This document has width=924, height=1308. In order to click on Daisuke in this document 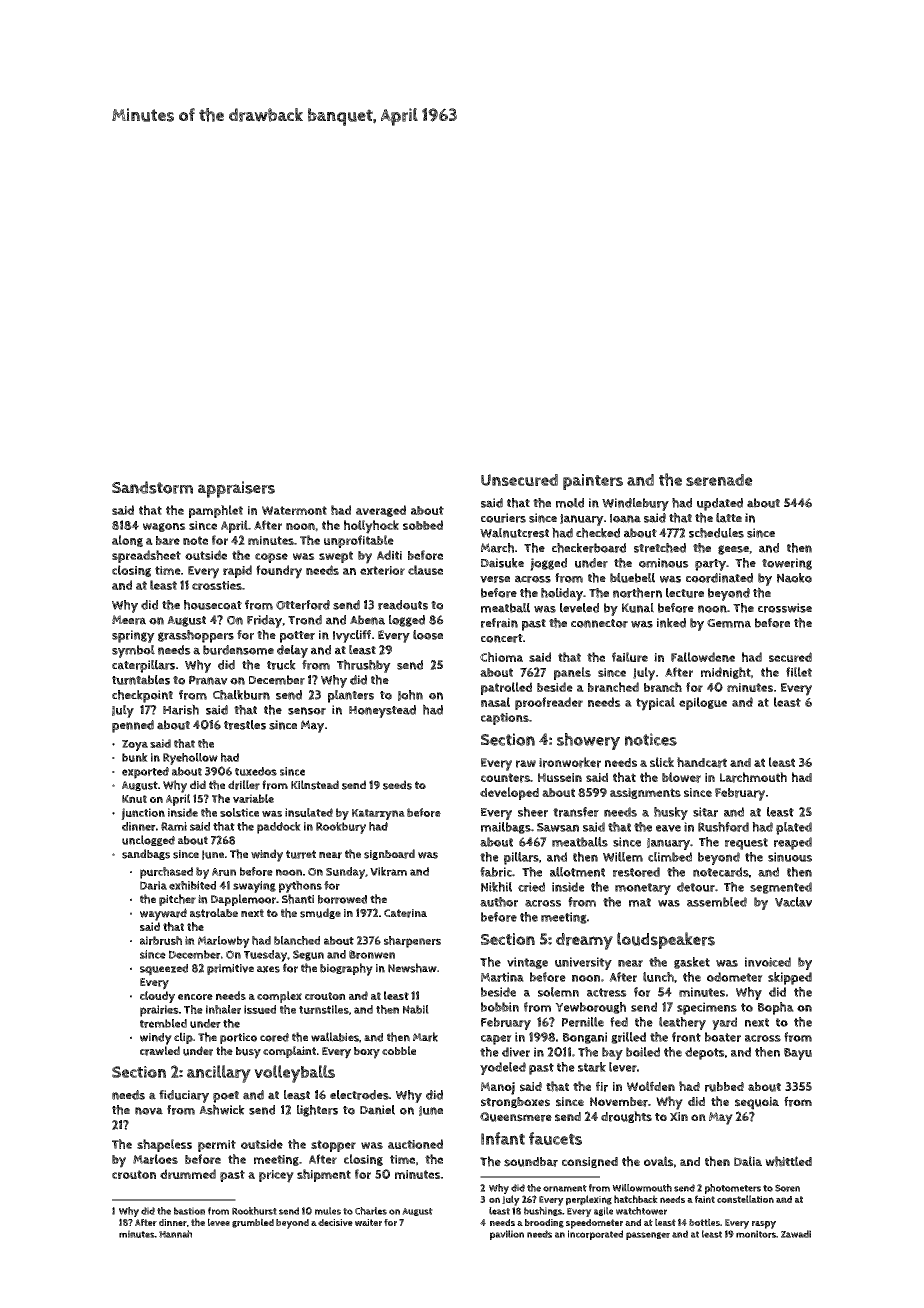, I will do `click(502, 563)`.
